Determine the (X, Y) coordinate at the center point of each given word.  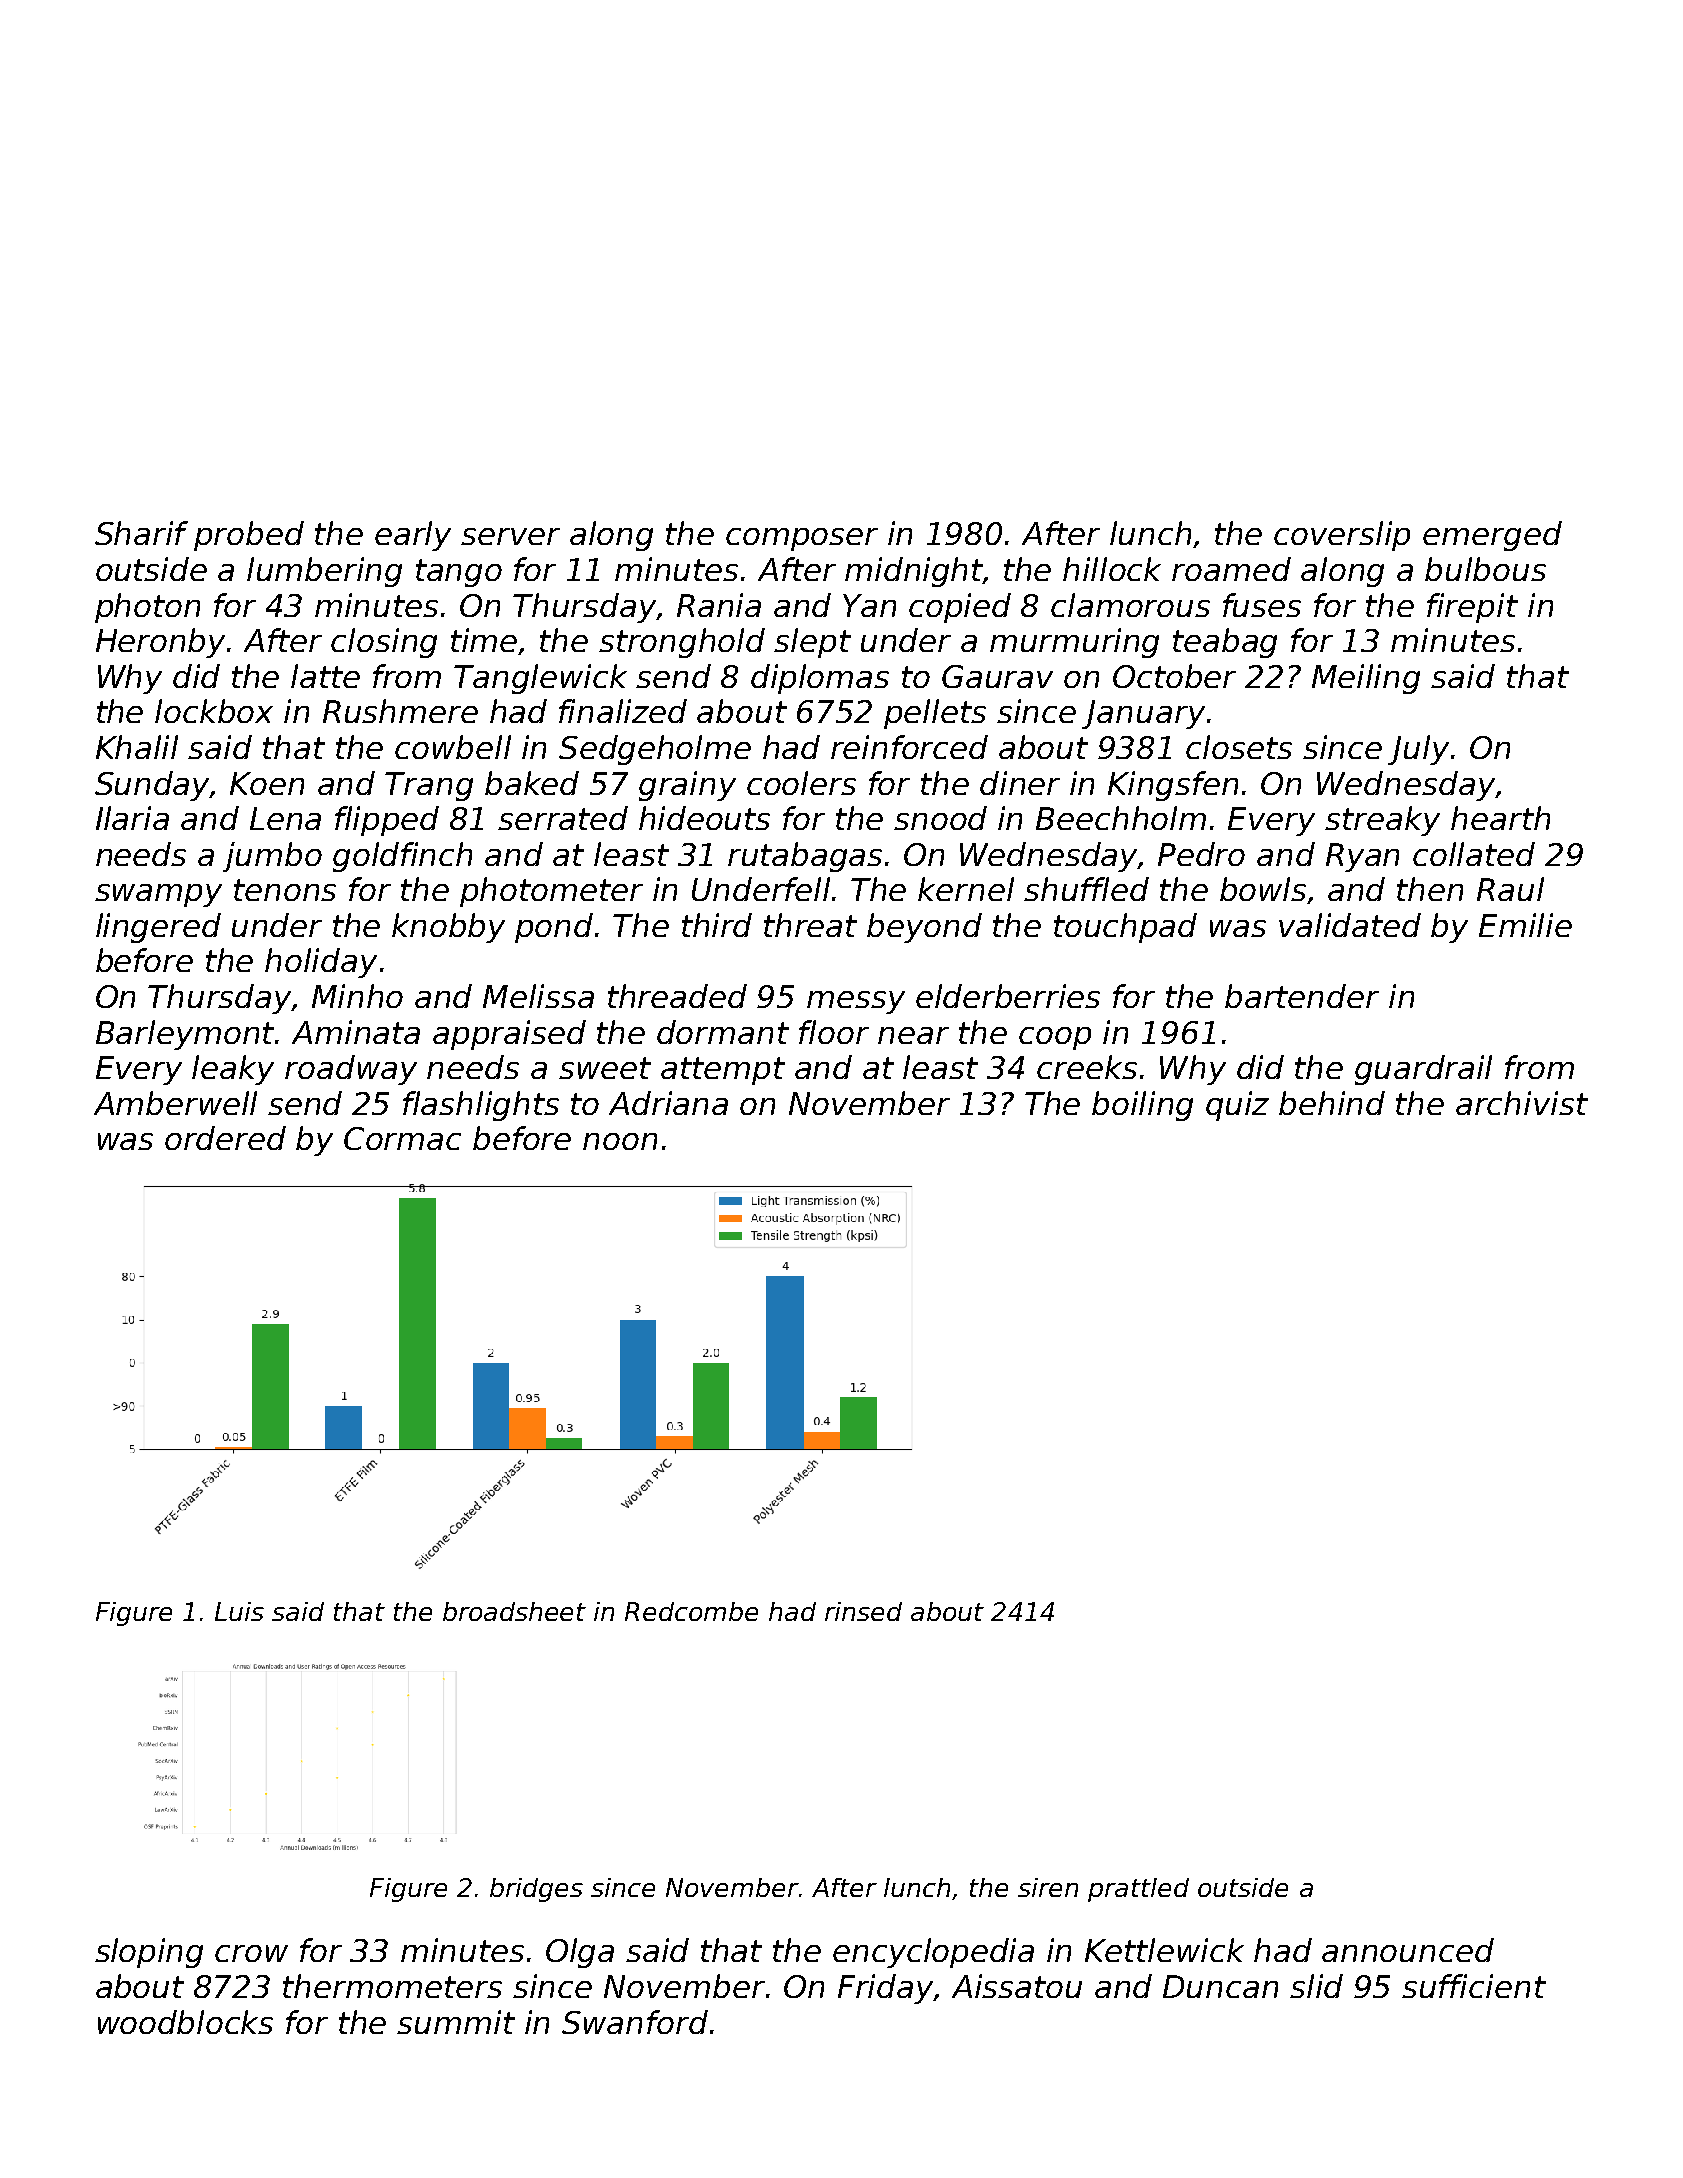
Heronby (160, 643)
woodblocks (185, 2022)
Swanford (635, 2022)
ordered (225, 1138)
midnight (914, 572)
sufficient (1474, 1986)
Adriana (668, 1103)
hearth (1500, 818)
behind (1332, 1103)
